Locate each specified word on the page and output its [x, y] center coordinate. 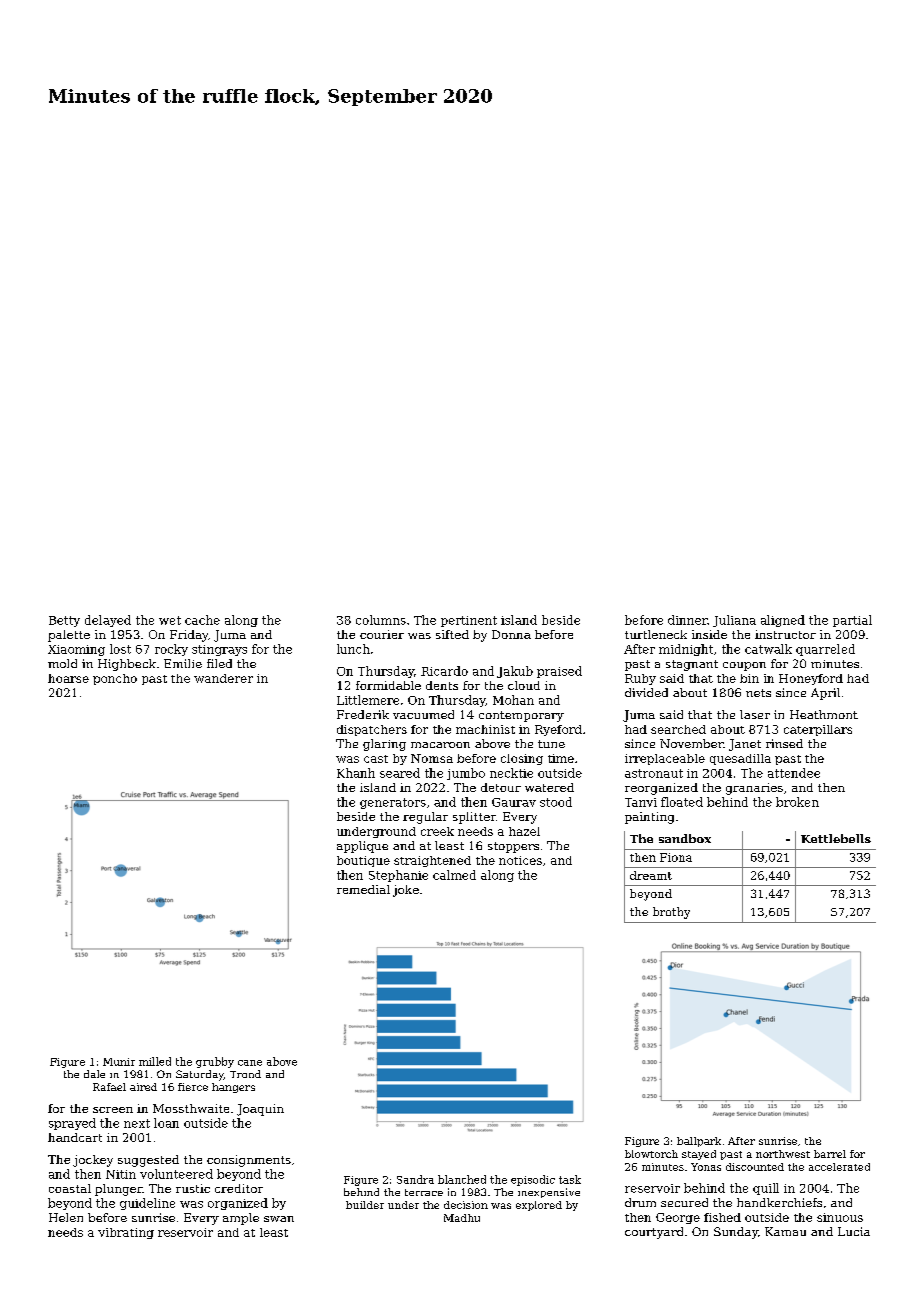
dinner [687, 620]
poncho [115, 679]
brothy [671, 913]
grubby [215, 1062]
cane [250, 1063]
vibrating [126, 1233]
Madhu [462, 1218]
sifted [452, 634]
